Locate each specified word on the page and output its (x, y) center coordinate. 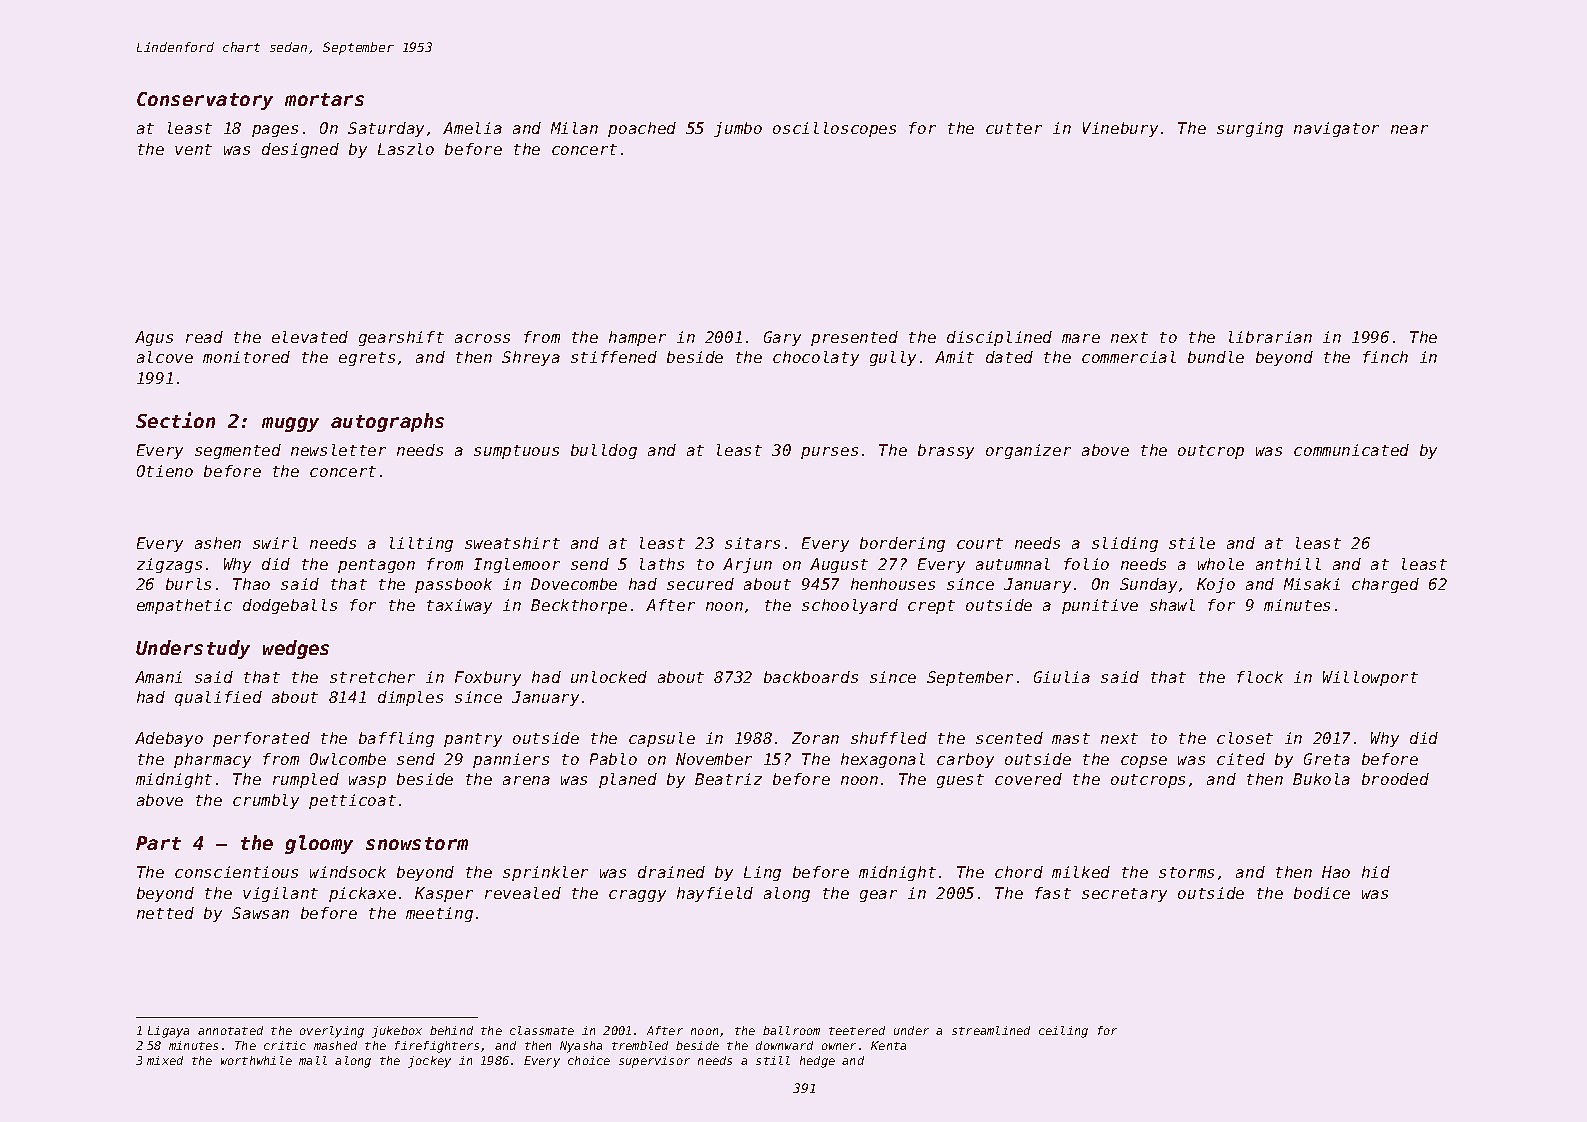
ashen (218, 543)
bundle (1216, 357)
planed (628, 780)
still (773, 1060)
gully (893, 358)
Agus (154, 338)
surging (1250, 129)
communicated (1351, 450)
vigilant (280, 894)
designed (300, 150)
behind (451, 1030)
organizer (1028, 451)
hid (1376, 872)
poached (642, 129)
